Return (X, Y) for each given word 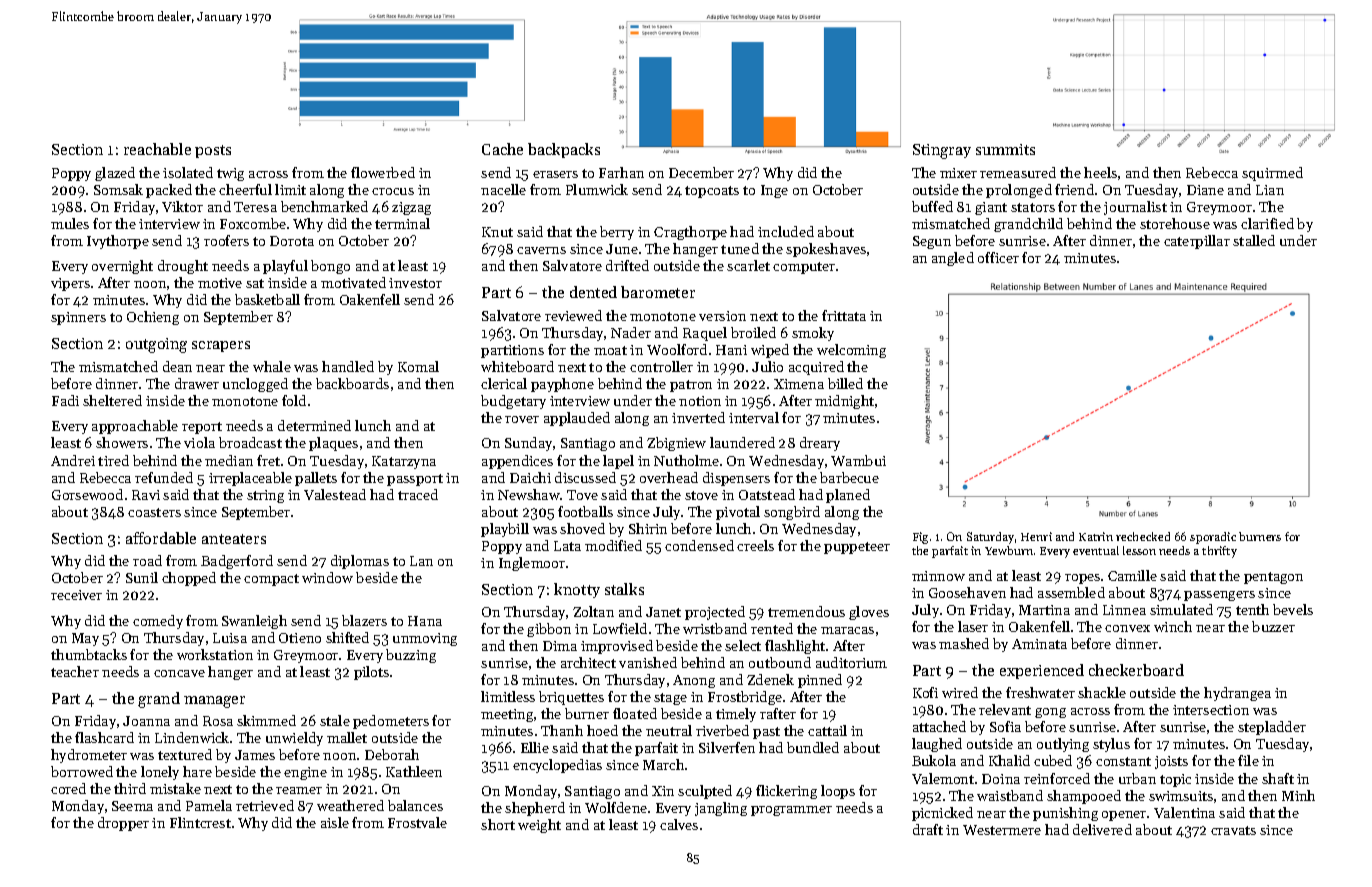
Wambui (858, 460)
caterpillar (1197, 242)
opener (1124, 816)
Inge (774, 191)
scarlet (748, 265)
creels (755, 545)
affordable (161, 538)
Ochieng (153, 318)
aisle (335, 822)
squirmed (1272, 174)
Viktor (182, 206)
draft (928, 829)
